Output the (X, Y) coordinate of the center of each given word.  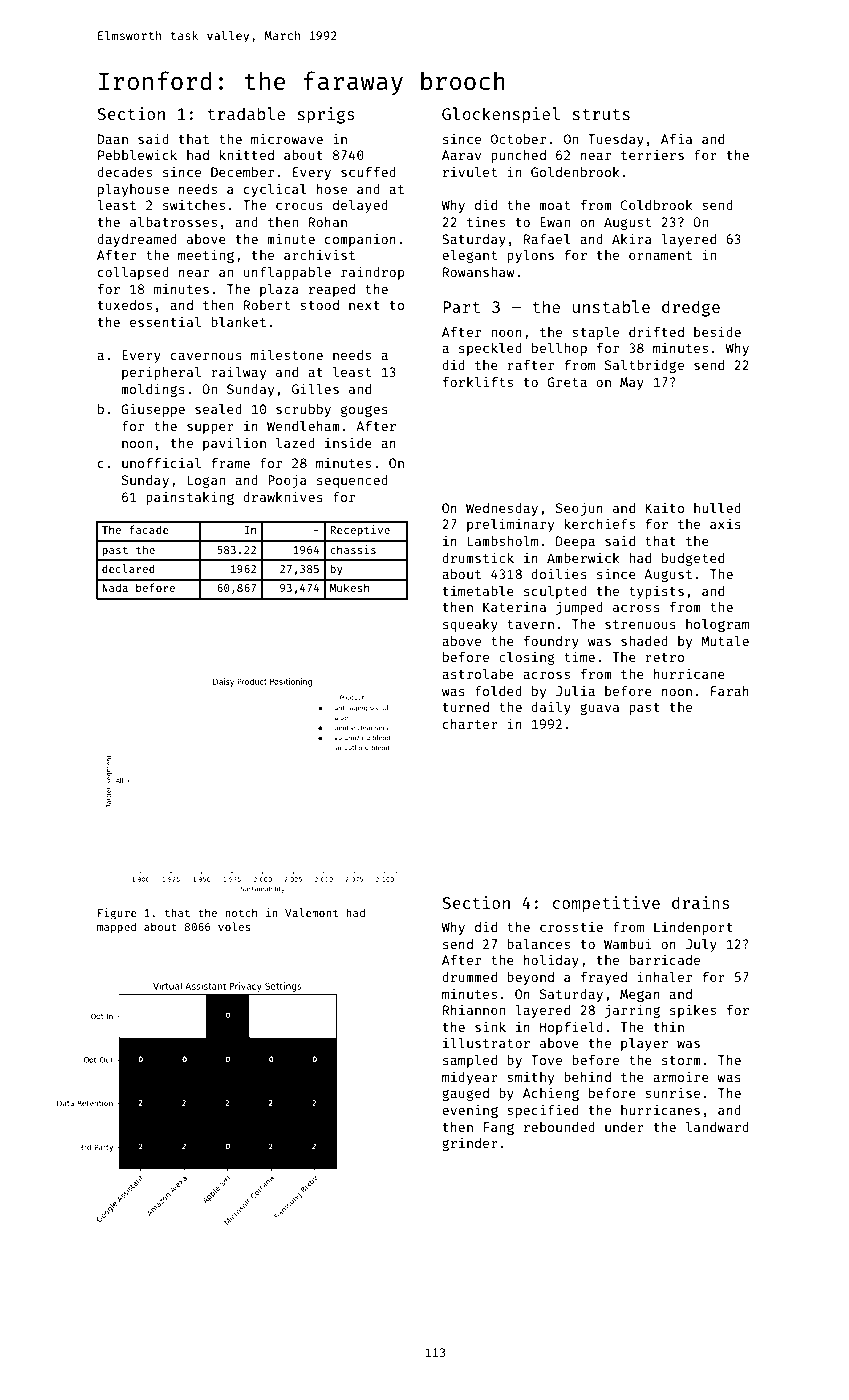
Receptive (360, 530)
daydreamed (137, 240)
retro (664, 657)
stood (319, 305)
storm (681, 1060)
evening (470, 1111)
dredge (691, 308)
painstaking (190, 498)
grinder (470, 1144)
